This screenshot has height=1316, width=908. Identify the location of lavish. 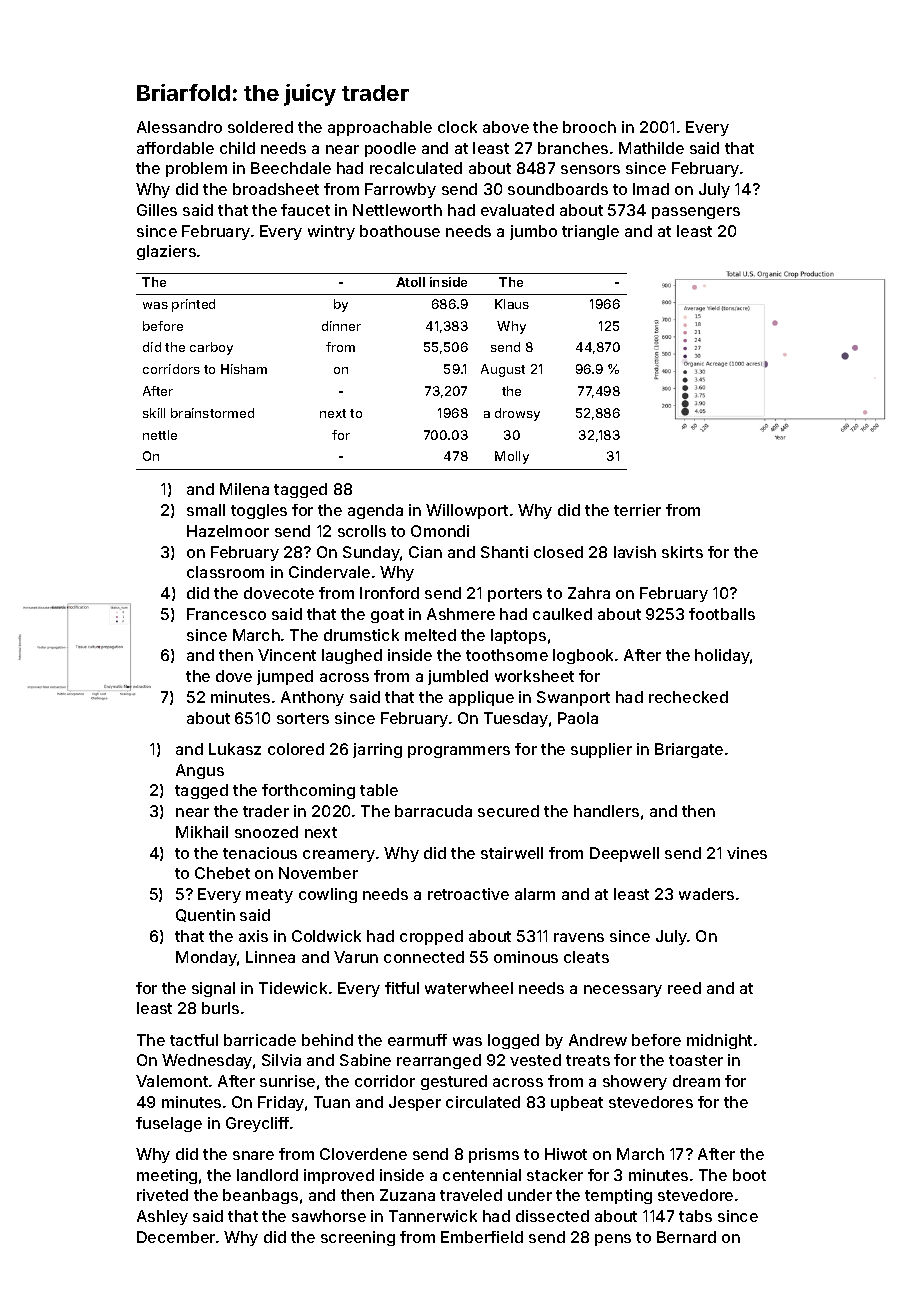
(635, 552).
